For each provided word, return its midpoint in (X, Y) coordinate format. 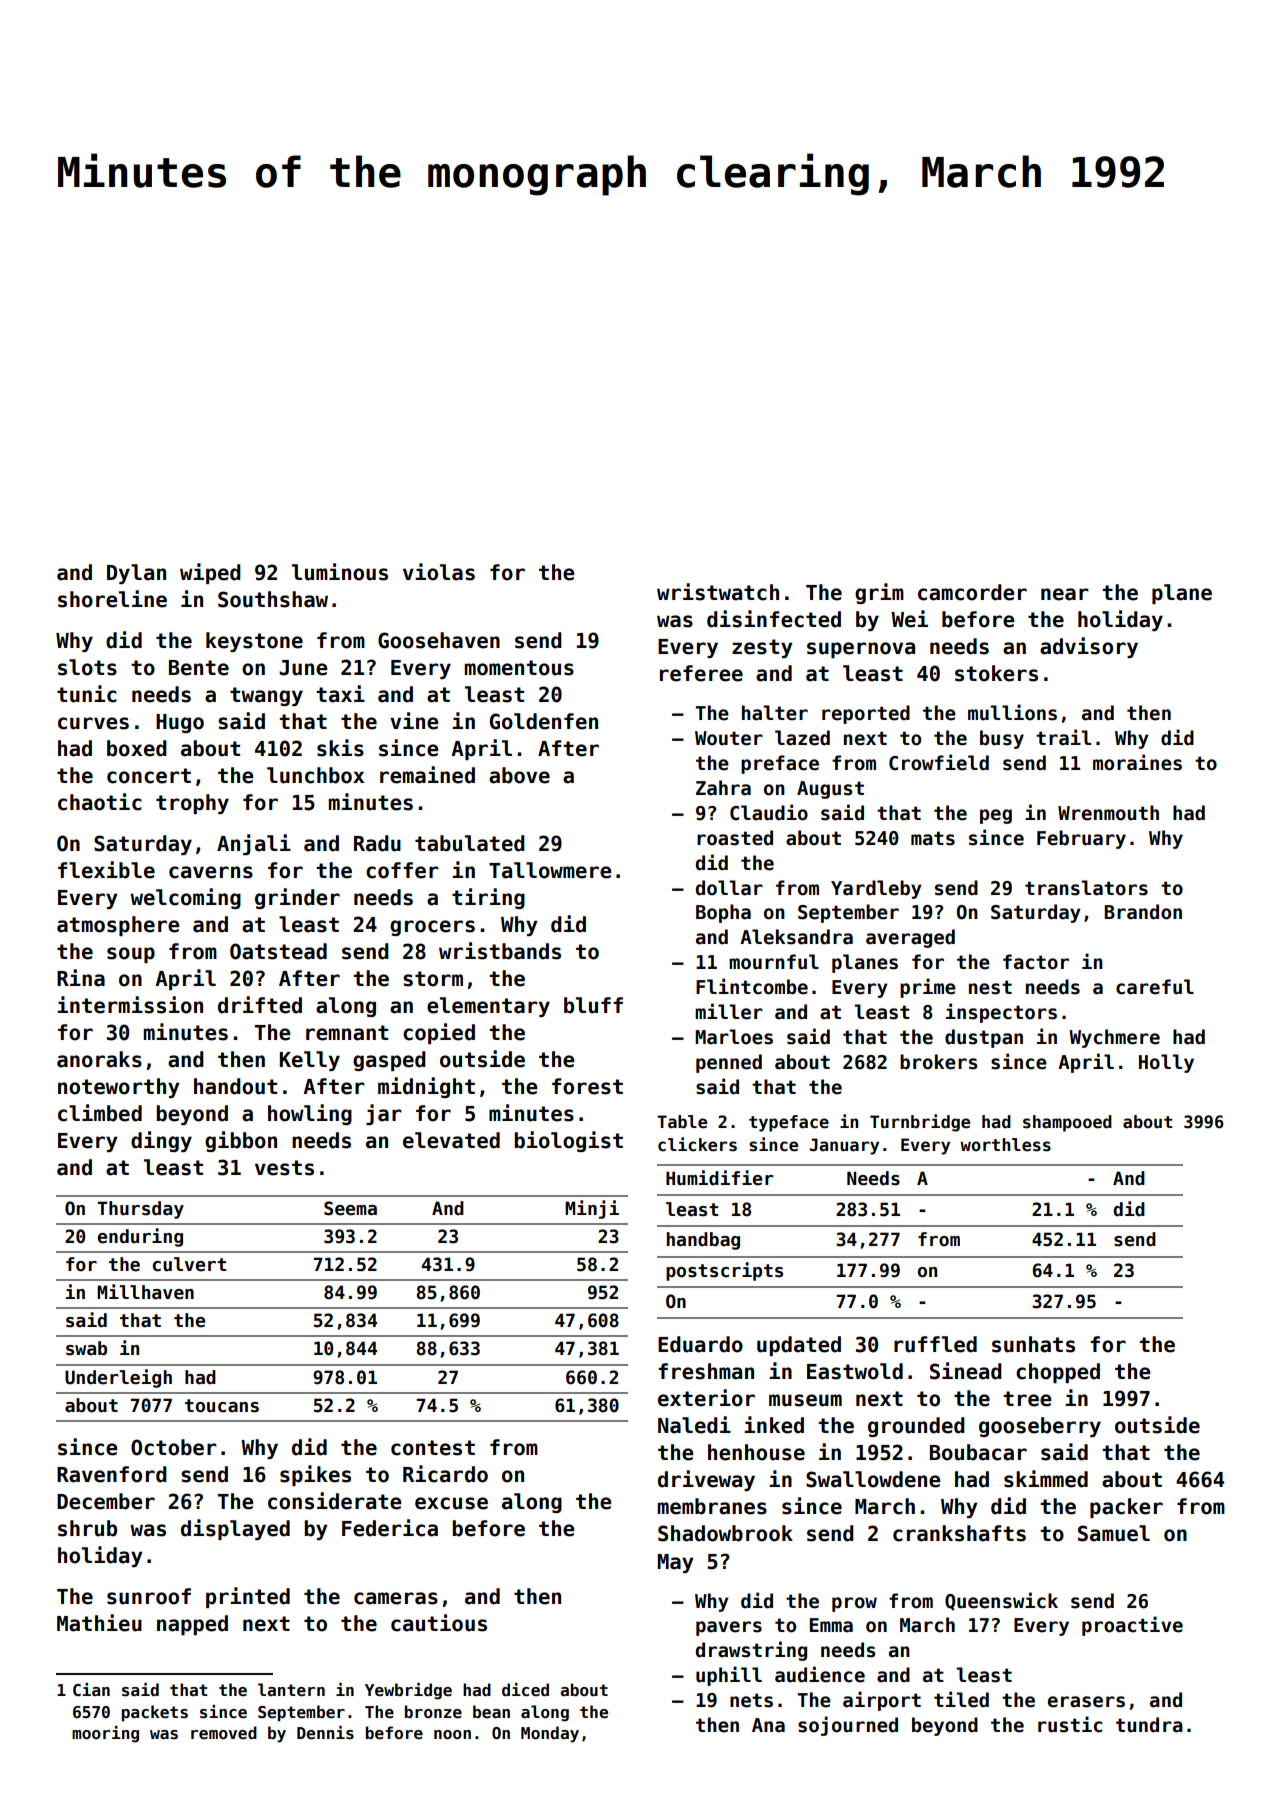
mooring (105, 1734)
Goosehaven (439, 640)
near (1065, 594)
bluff (593, 1005)
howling (310, 1114)
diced (525, 1690)
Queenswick (1001, 1601)
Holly (1166, 1063)
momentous (519, 668)
